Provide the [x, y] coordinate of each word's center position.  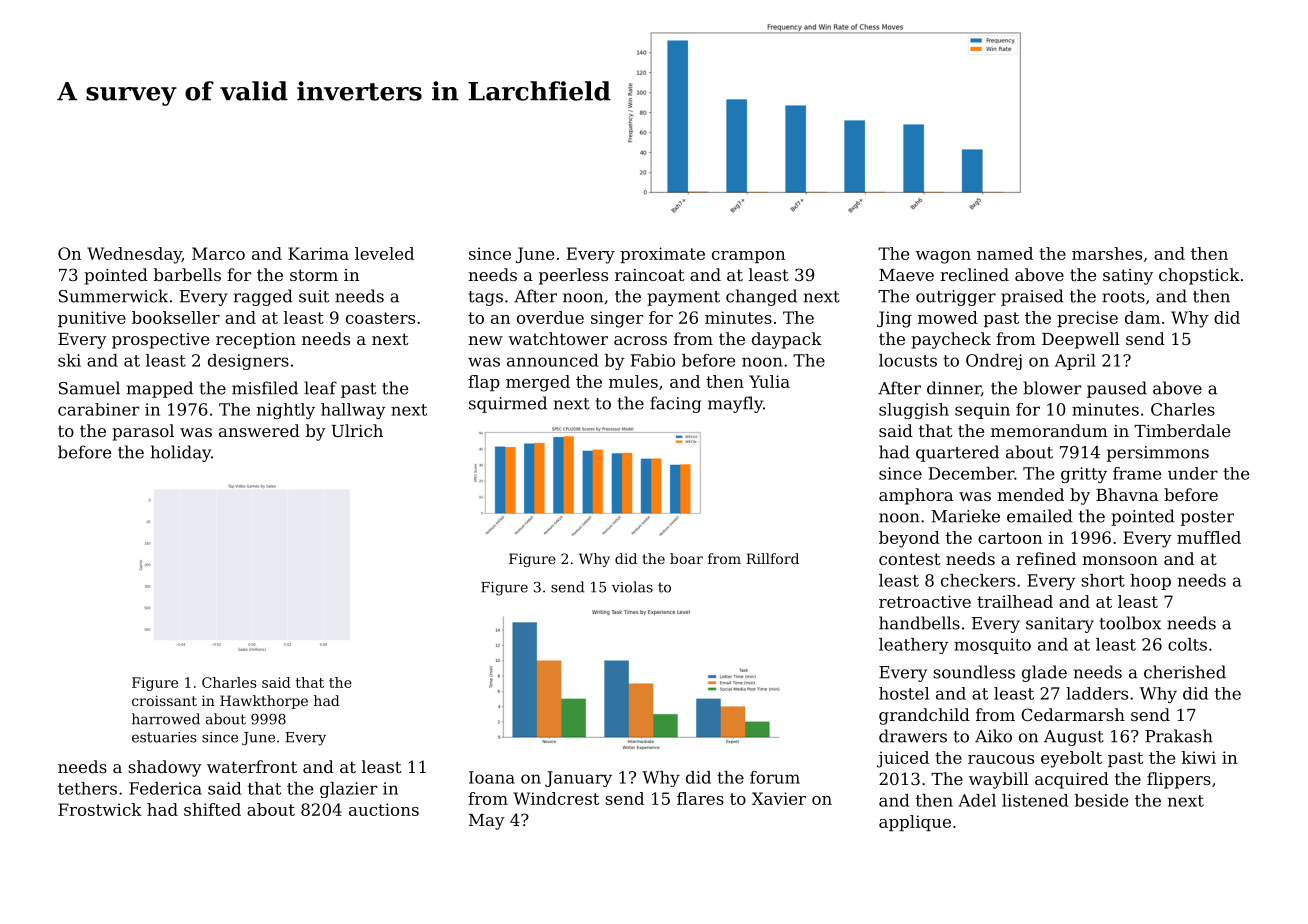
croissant [164, 700]
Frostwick [100, 809]
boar [686, 558]
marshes [1107, 253]
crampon [748, 257]
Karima [318, 253]
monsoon [1120, 560]
